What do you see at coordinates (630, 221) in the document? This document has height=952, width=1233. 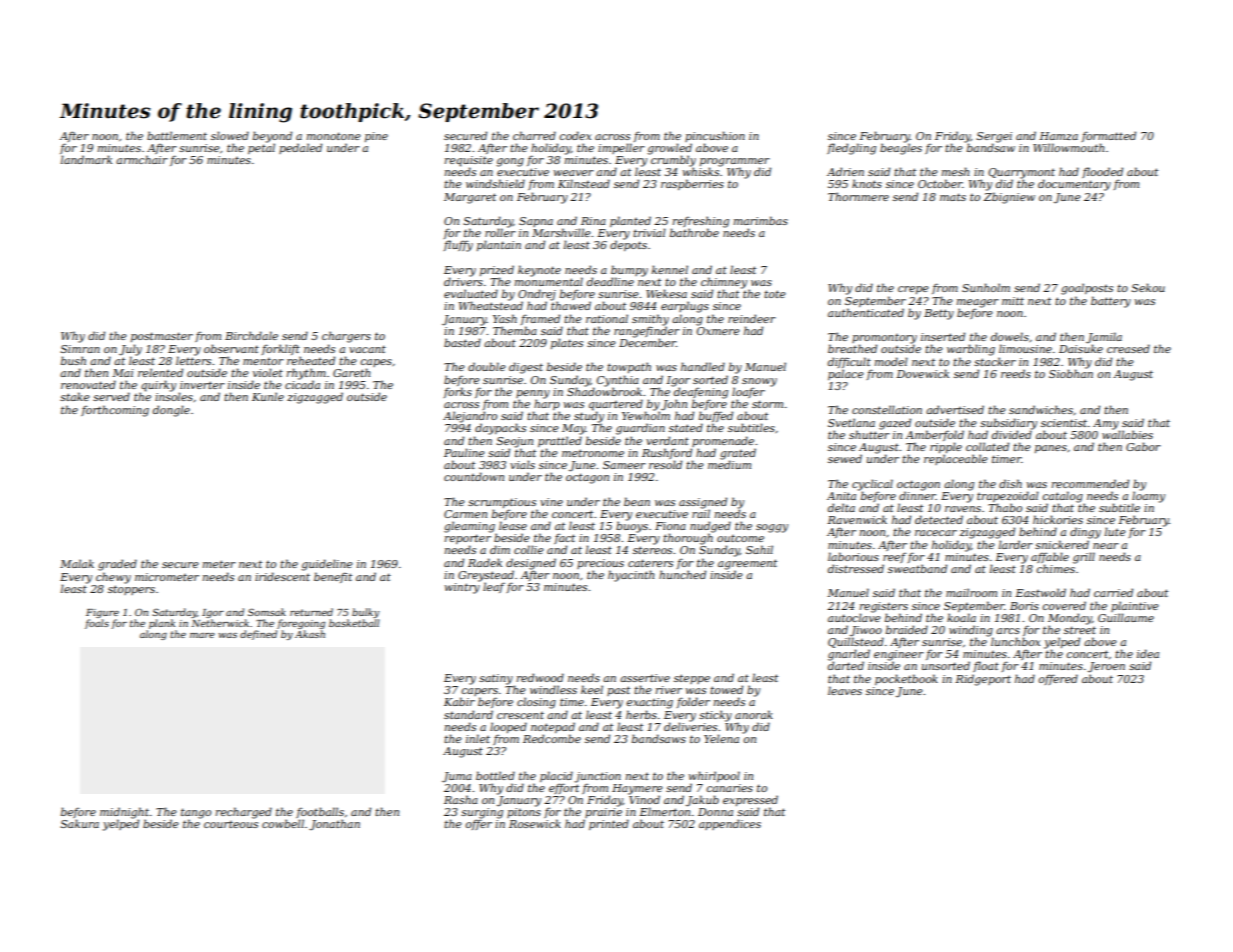 I see `planted` at bounding box center [630, 221].
